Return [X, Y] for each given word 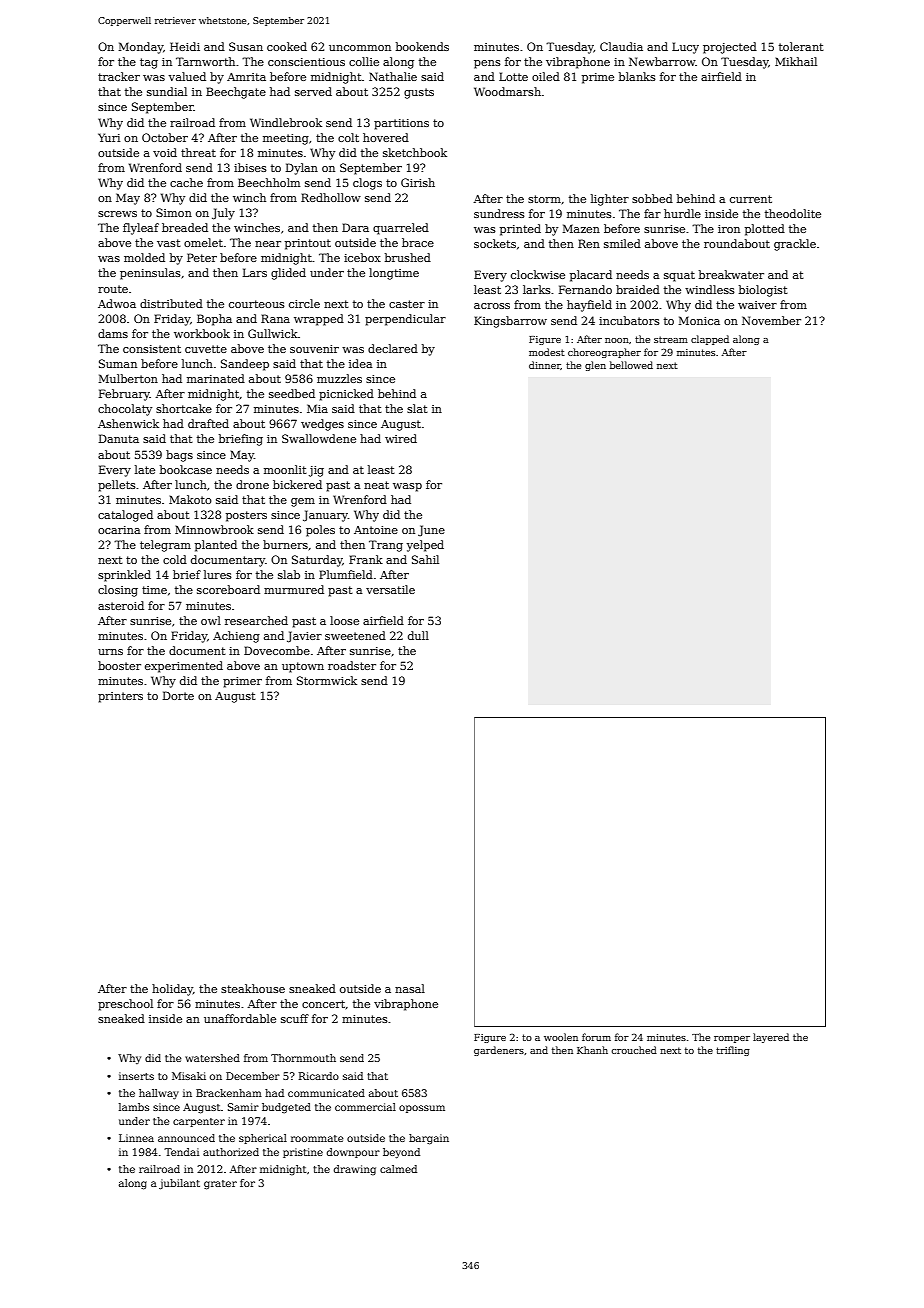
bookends [422, 46]
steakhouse [253, 988]
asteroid [121, 605]
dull [418, 635]
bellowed [631, 365]
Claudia [621, 46]
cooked [287, 46]
